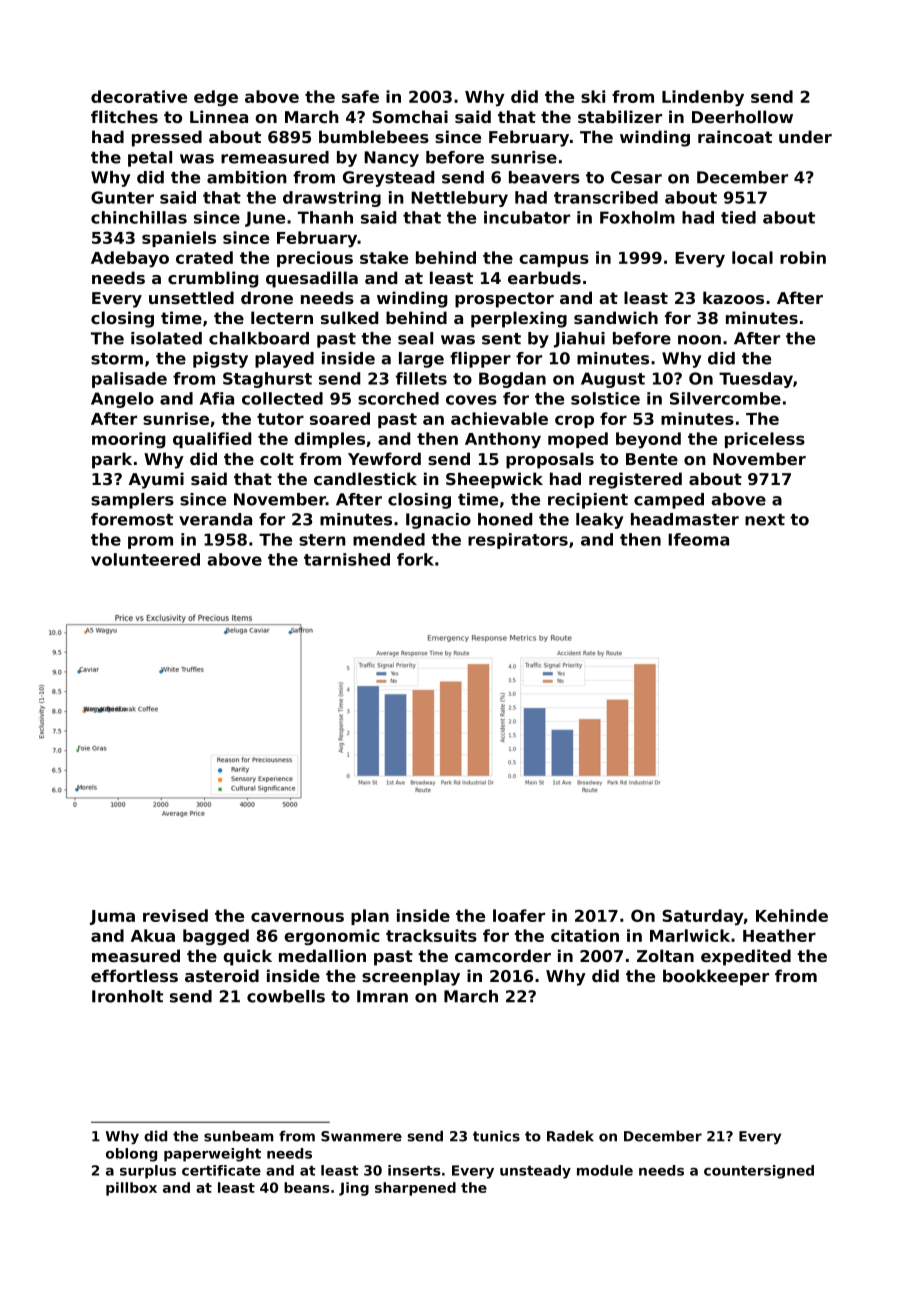 The height and width of the page is (1314, 924). Describe the element at coordinates (389, 539) in the page. I see `mended` at that location.
